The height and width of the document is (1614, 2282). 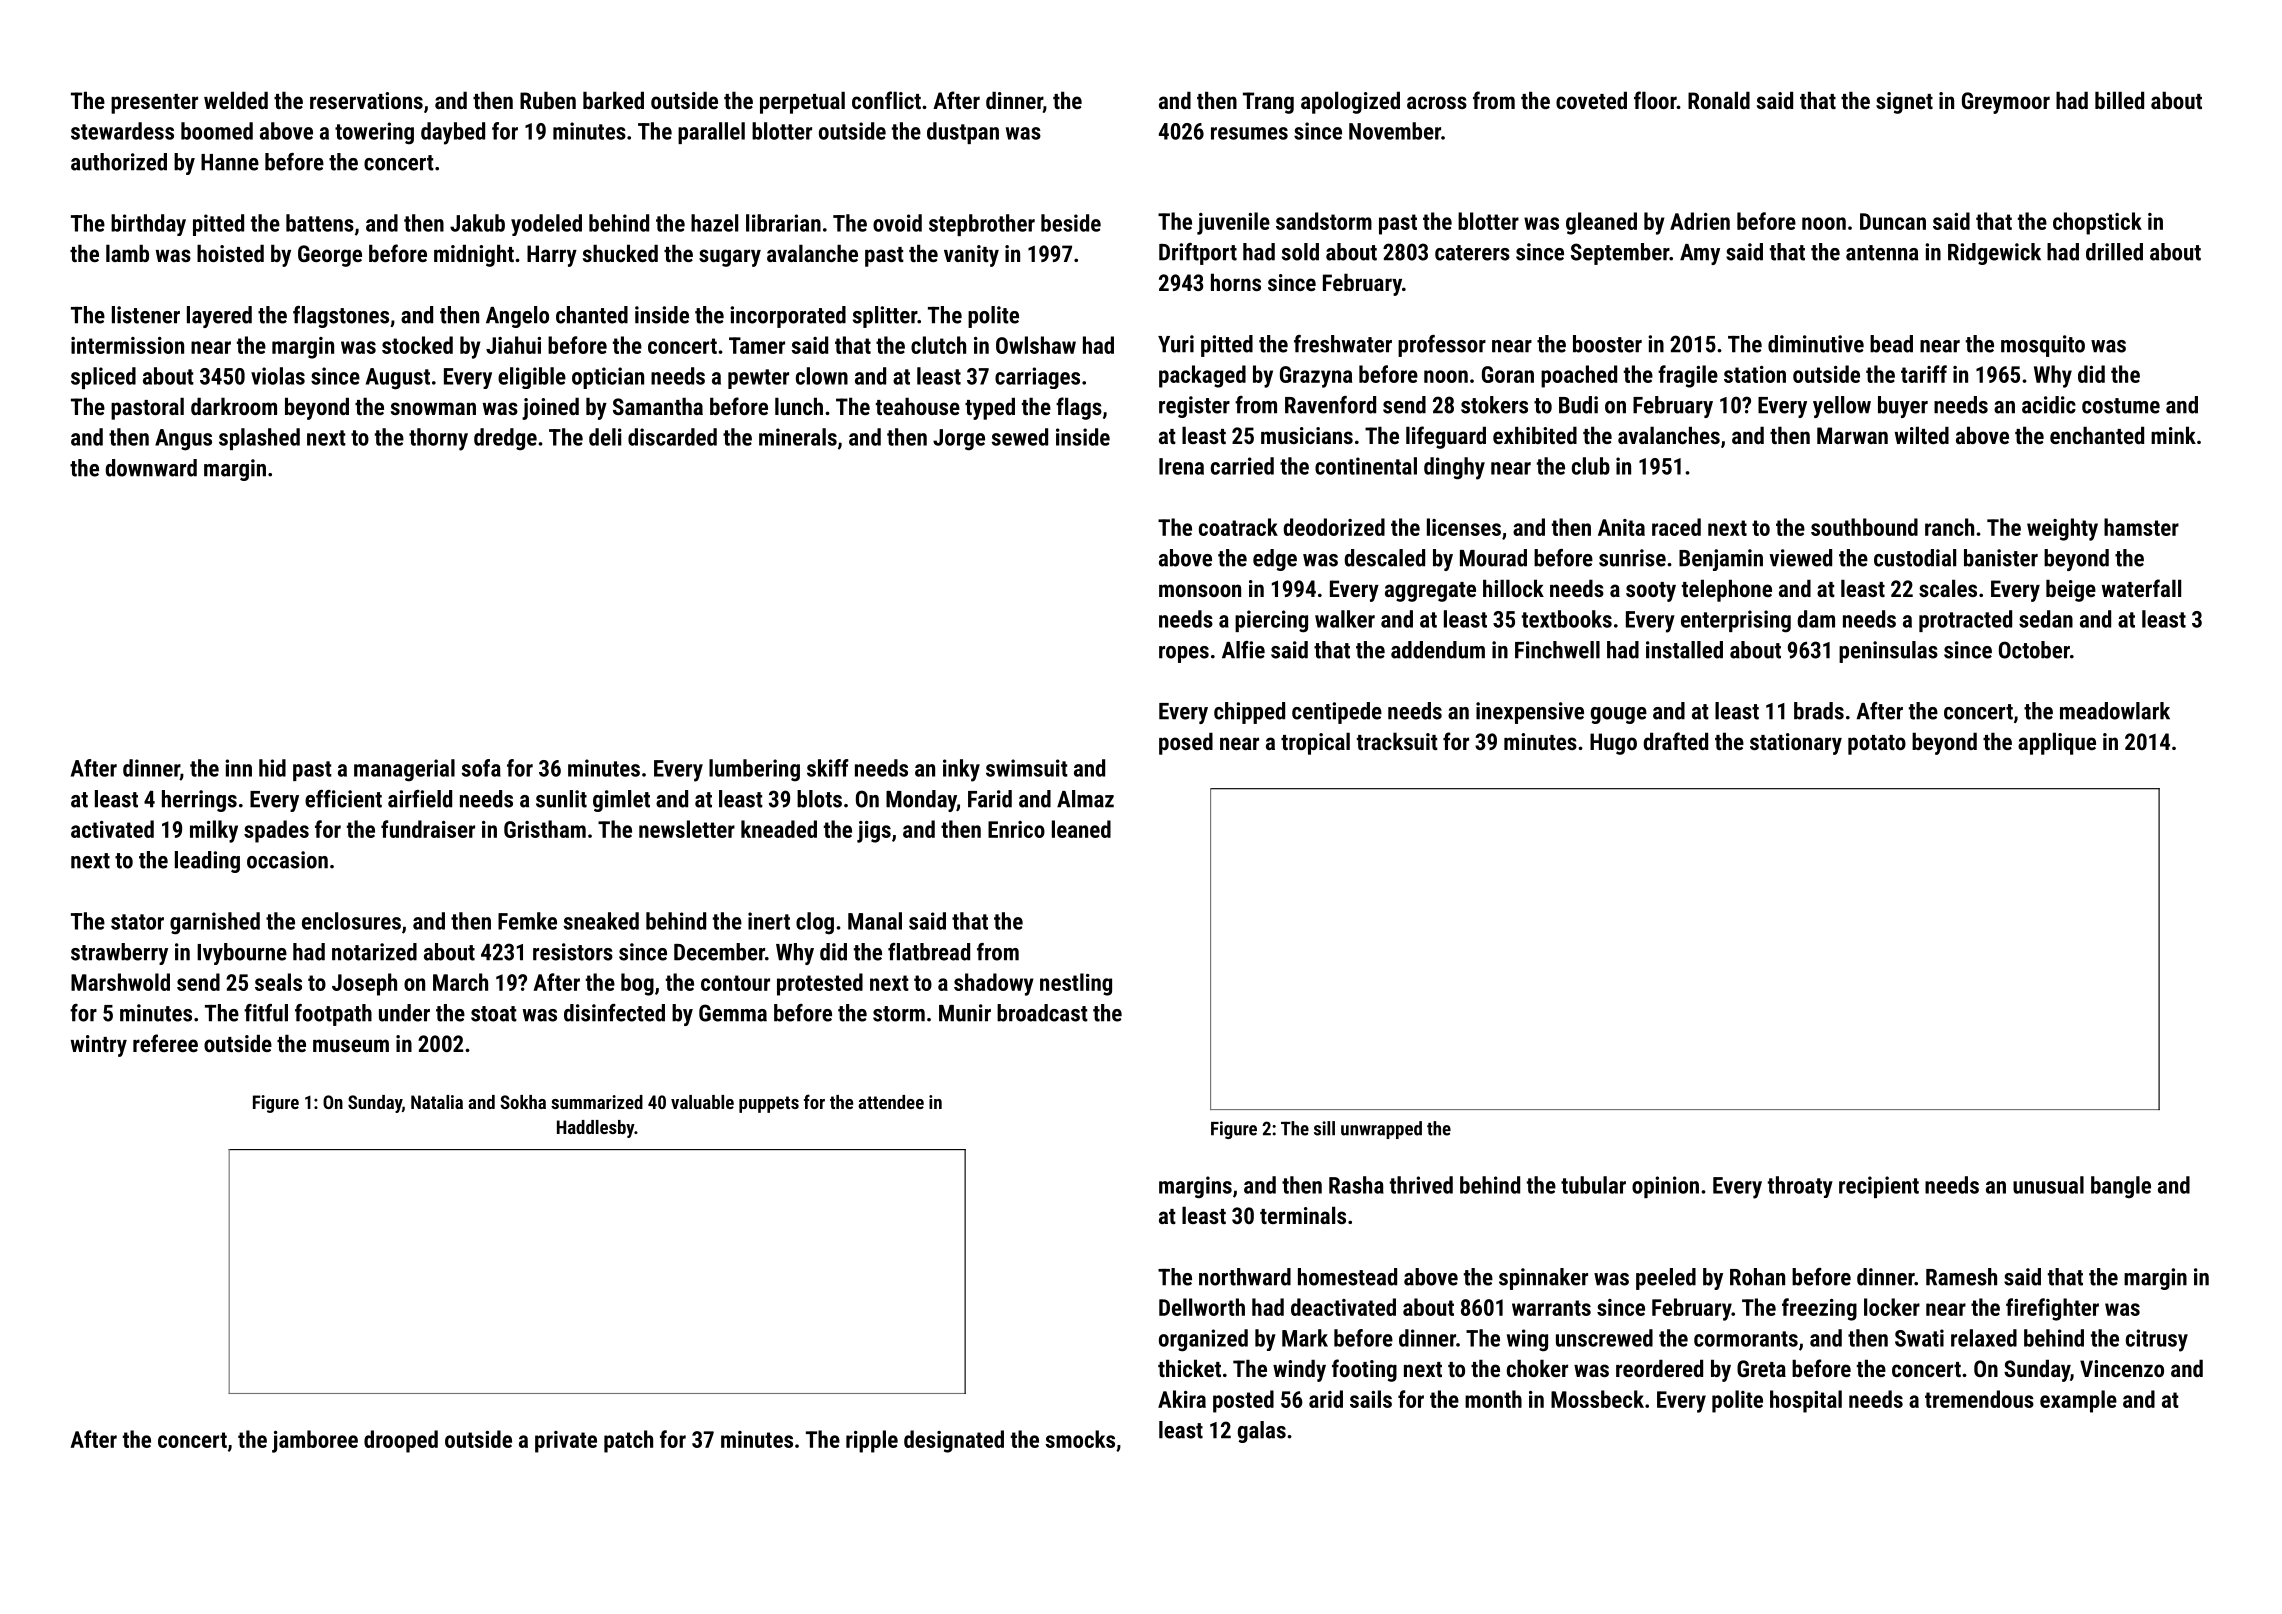 I want to click on applique, so click(x=2057, y=743).
